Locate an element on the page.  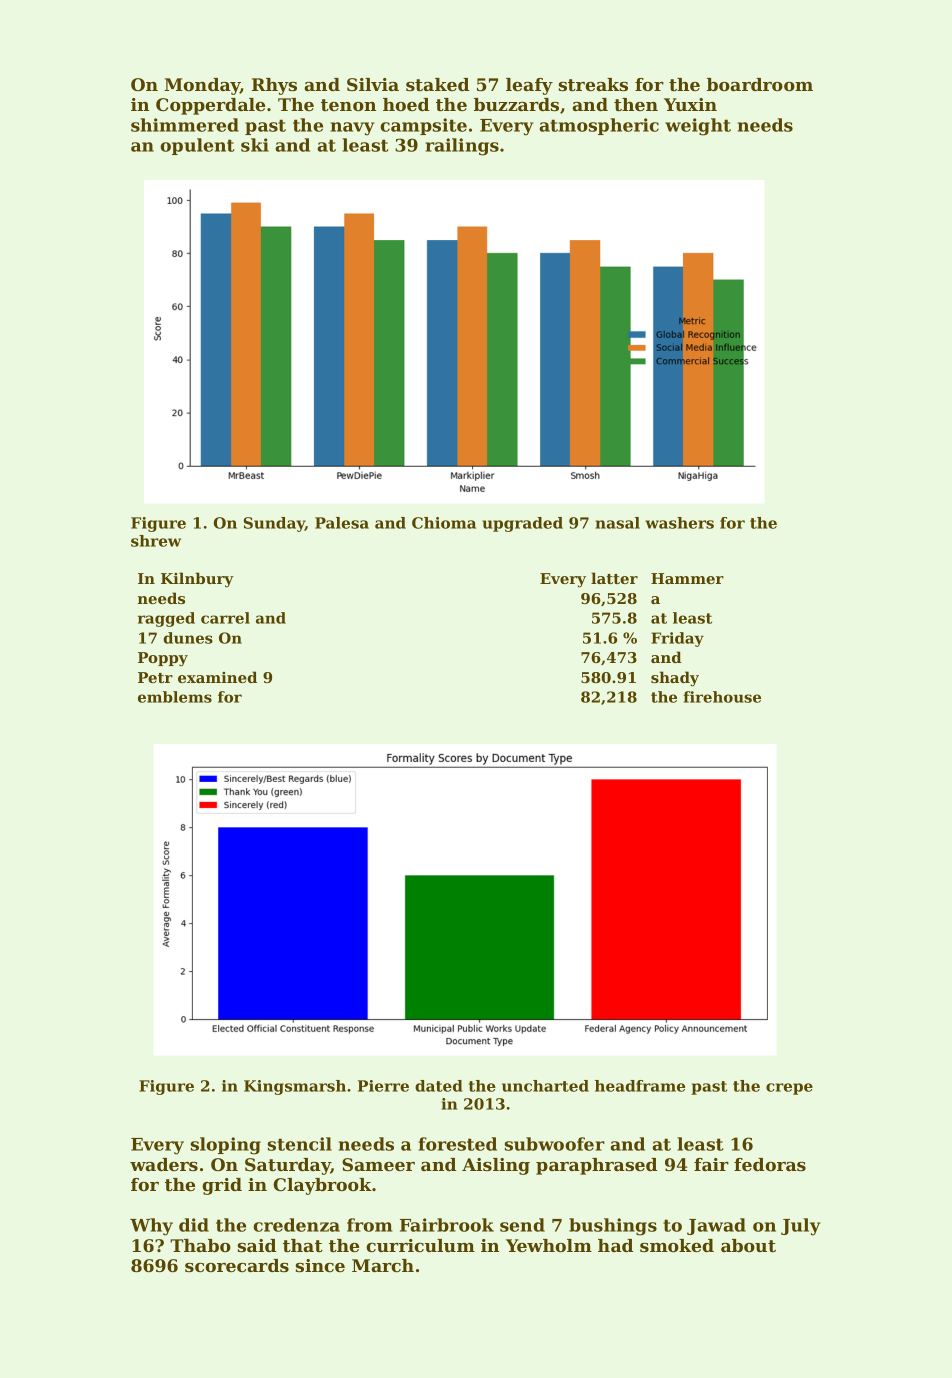
Kingsmarsh is located at coordinates (295, 1087).
